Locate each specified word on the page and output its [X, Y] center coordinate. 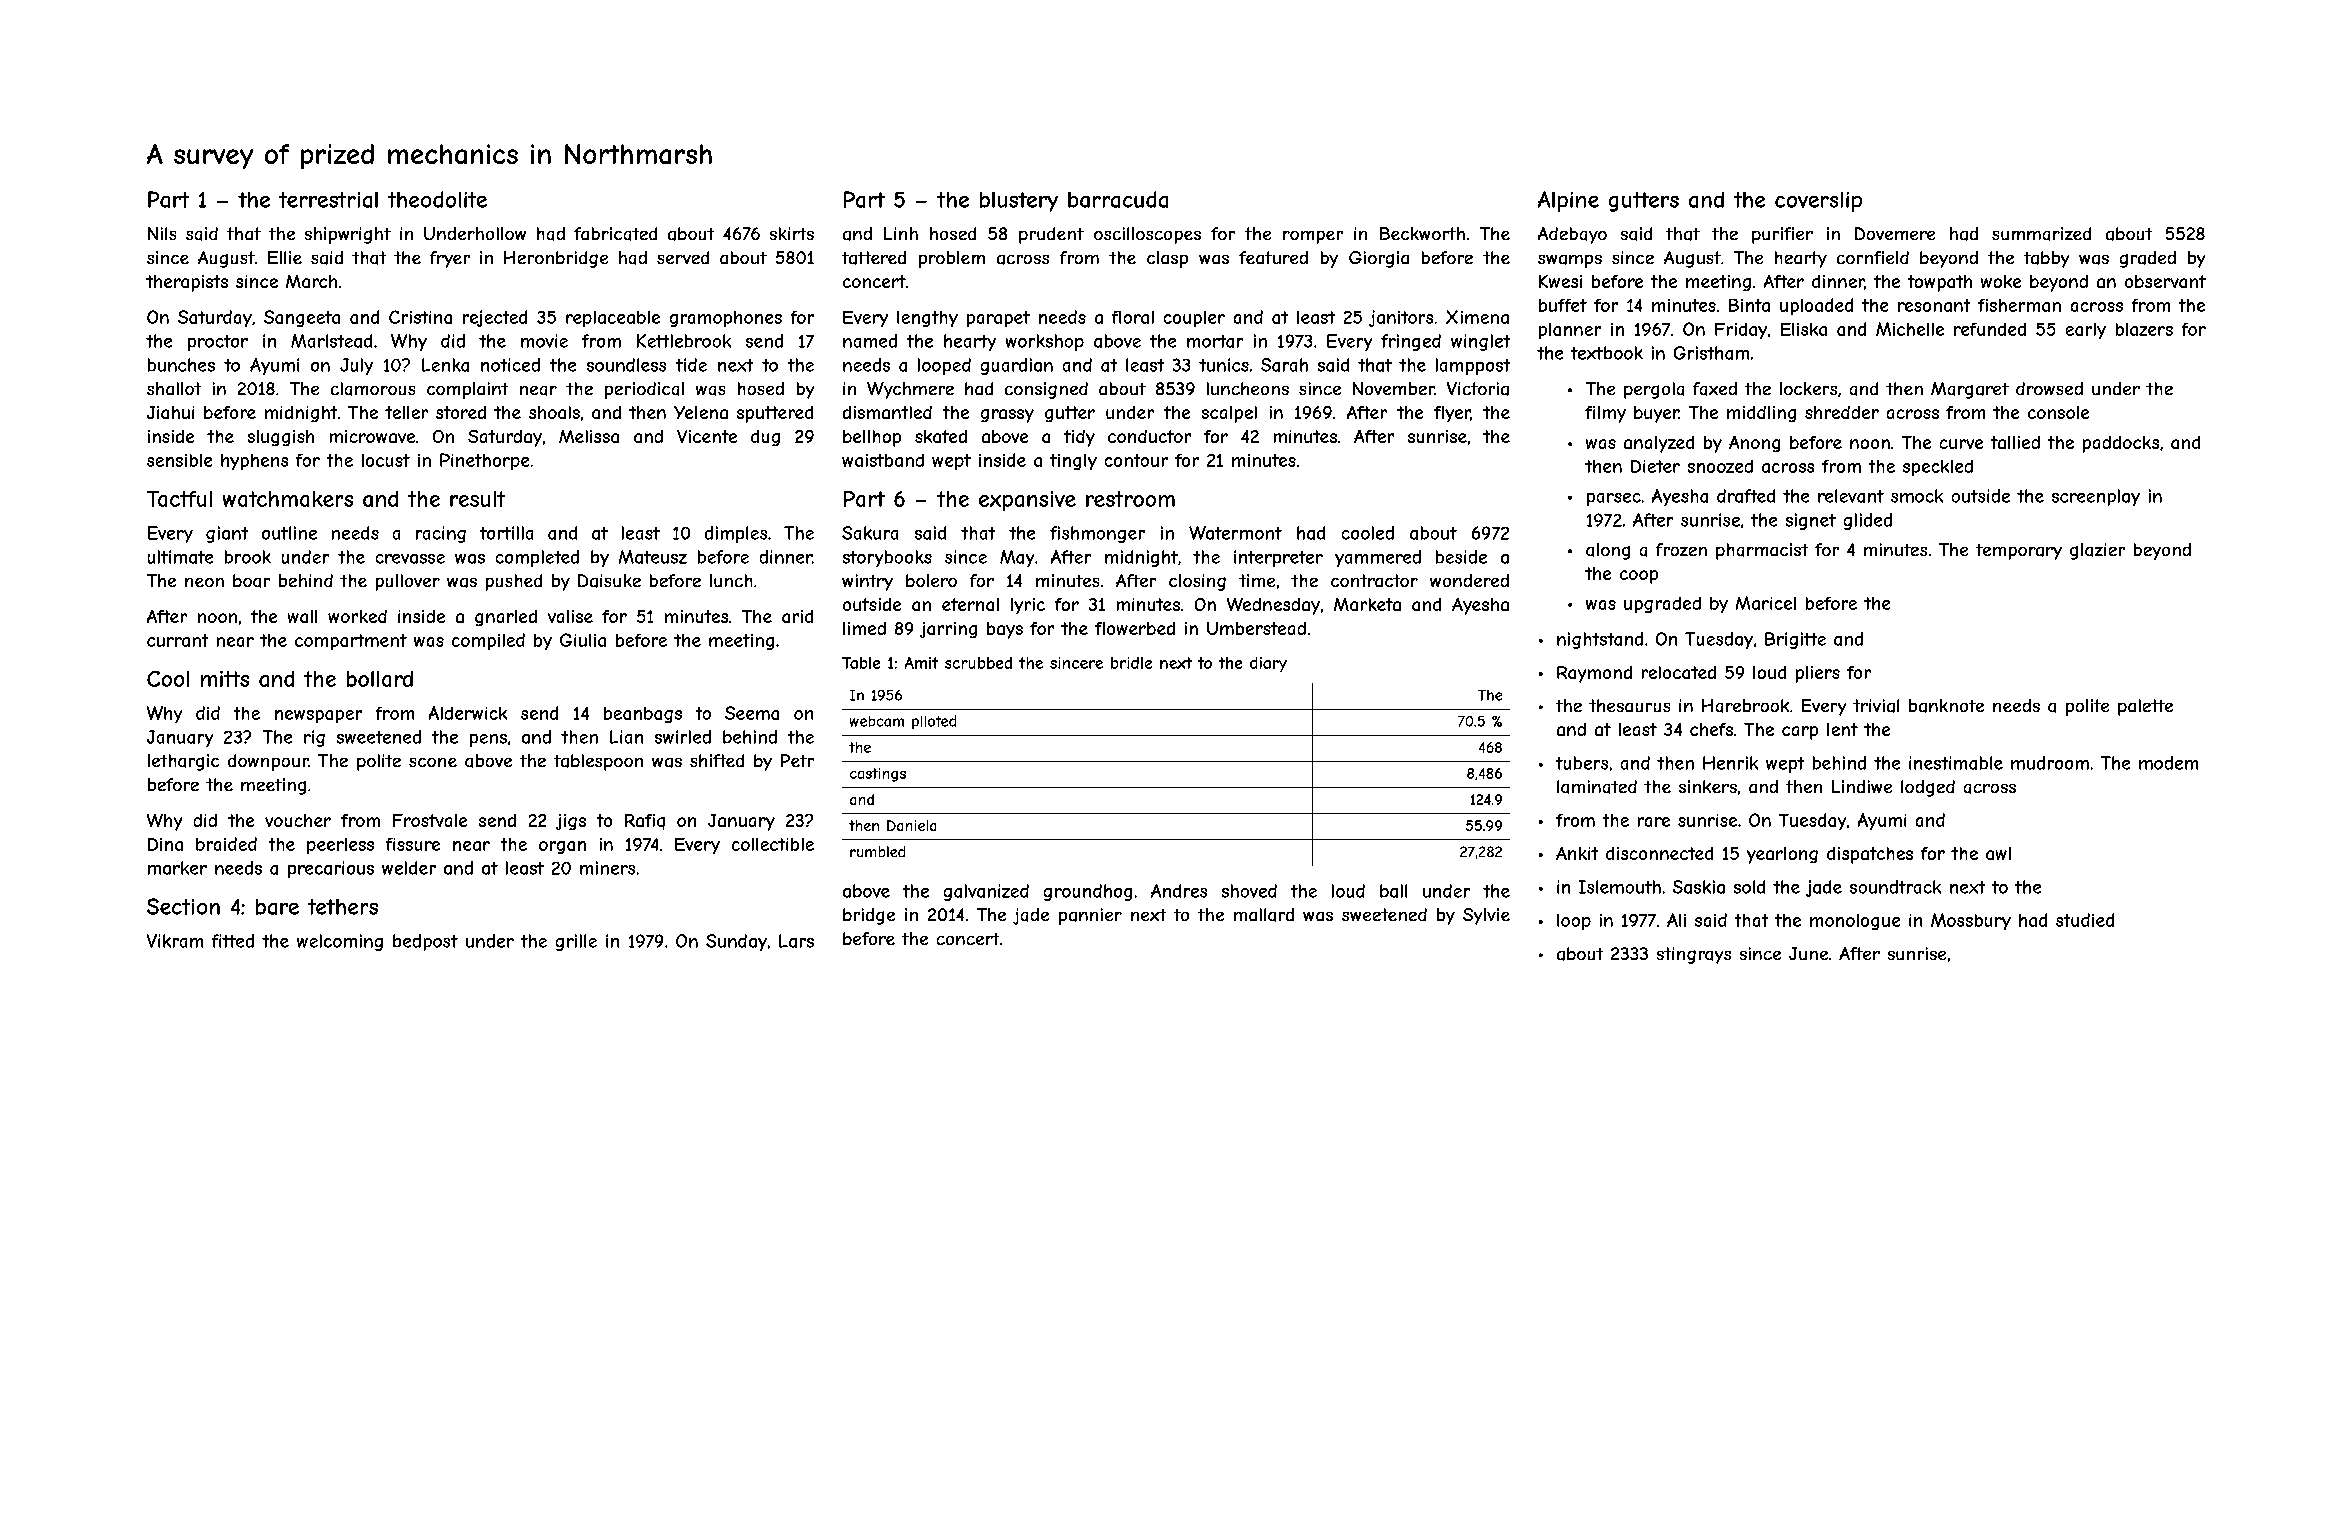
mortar [1215, 341]
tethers [343, 907]
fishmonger [1097, 534]
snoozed [1720, 466]
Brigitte [1795, 640]
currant [177, 640]
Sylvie [1486, 916]
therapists [187, 283]
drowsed [2049, 388]
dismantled [887, 412]
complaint [467, 390]
